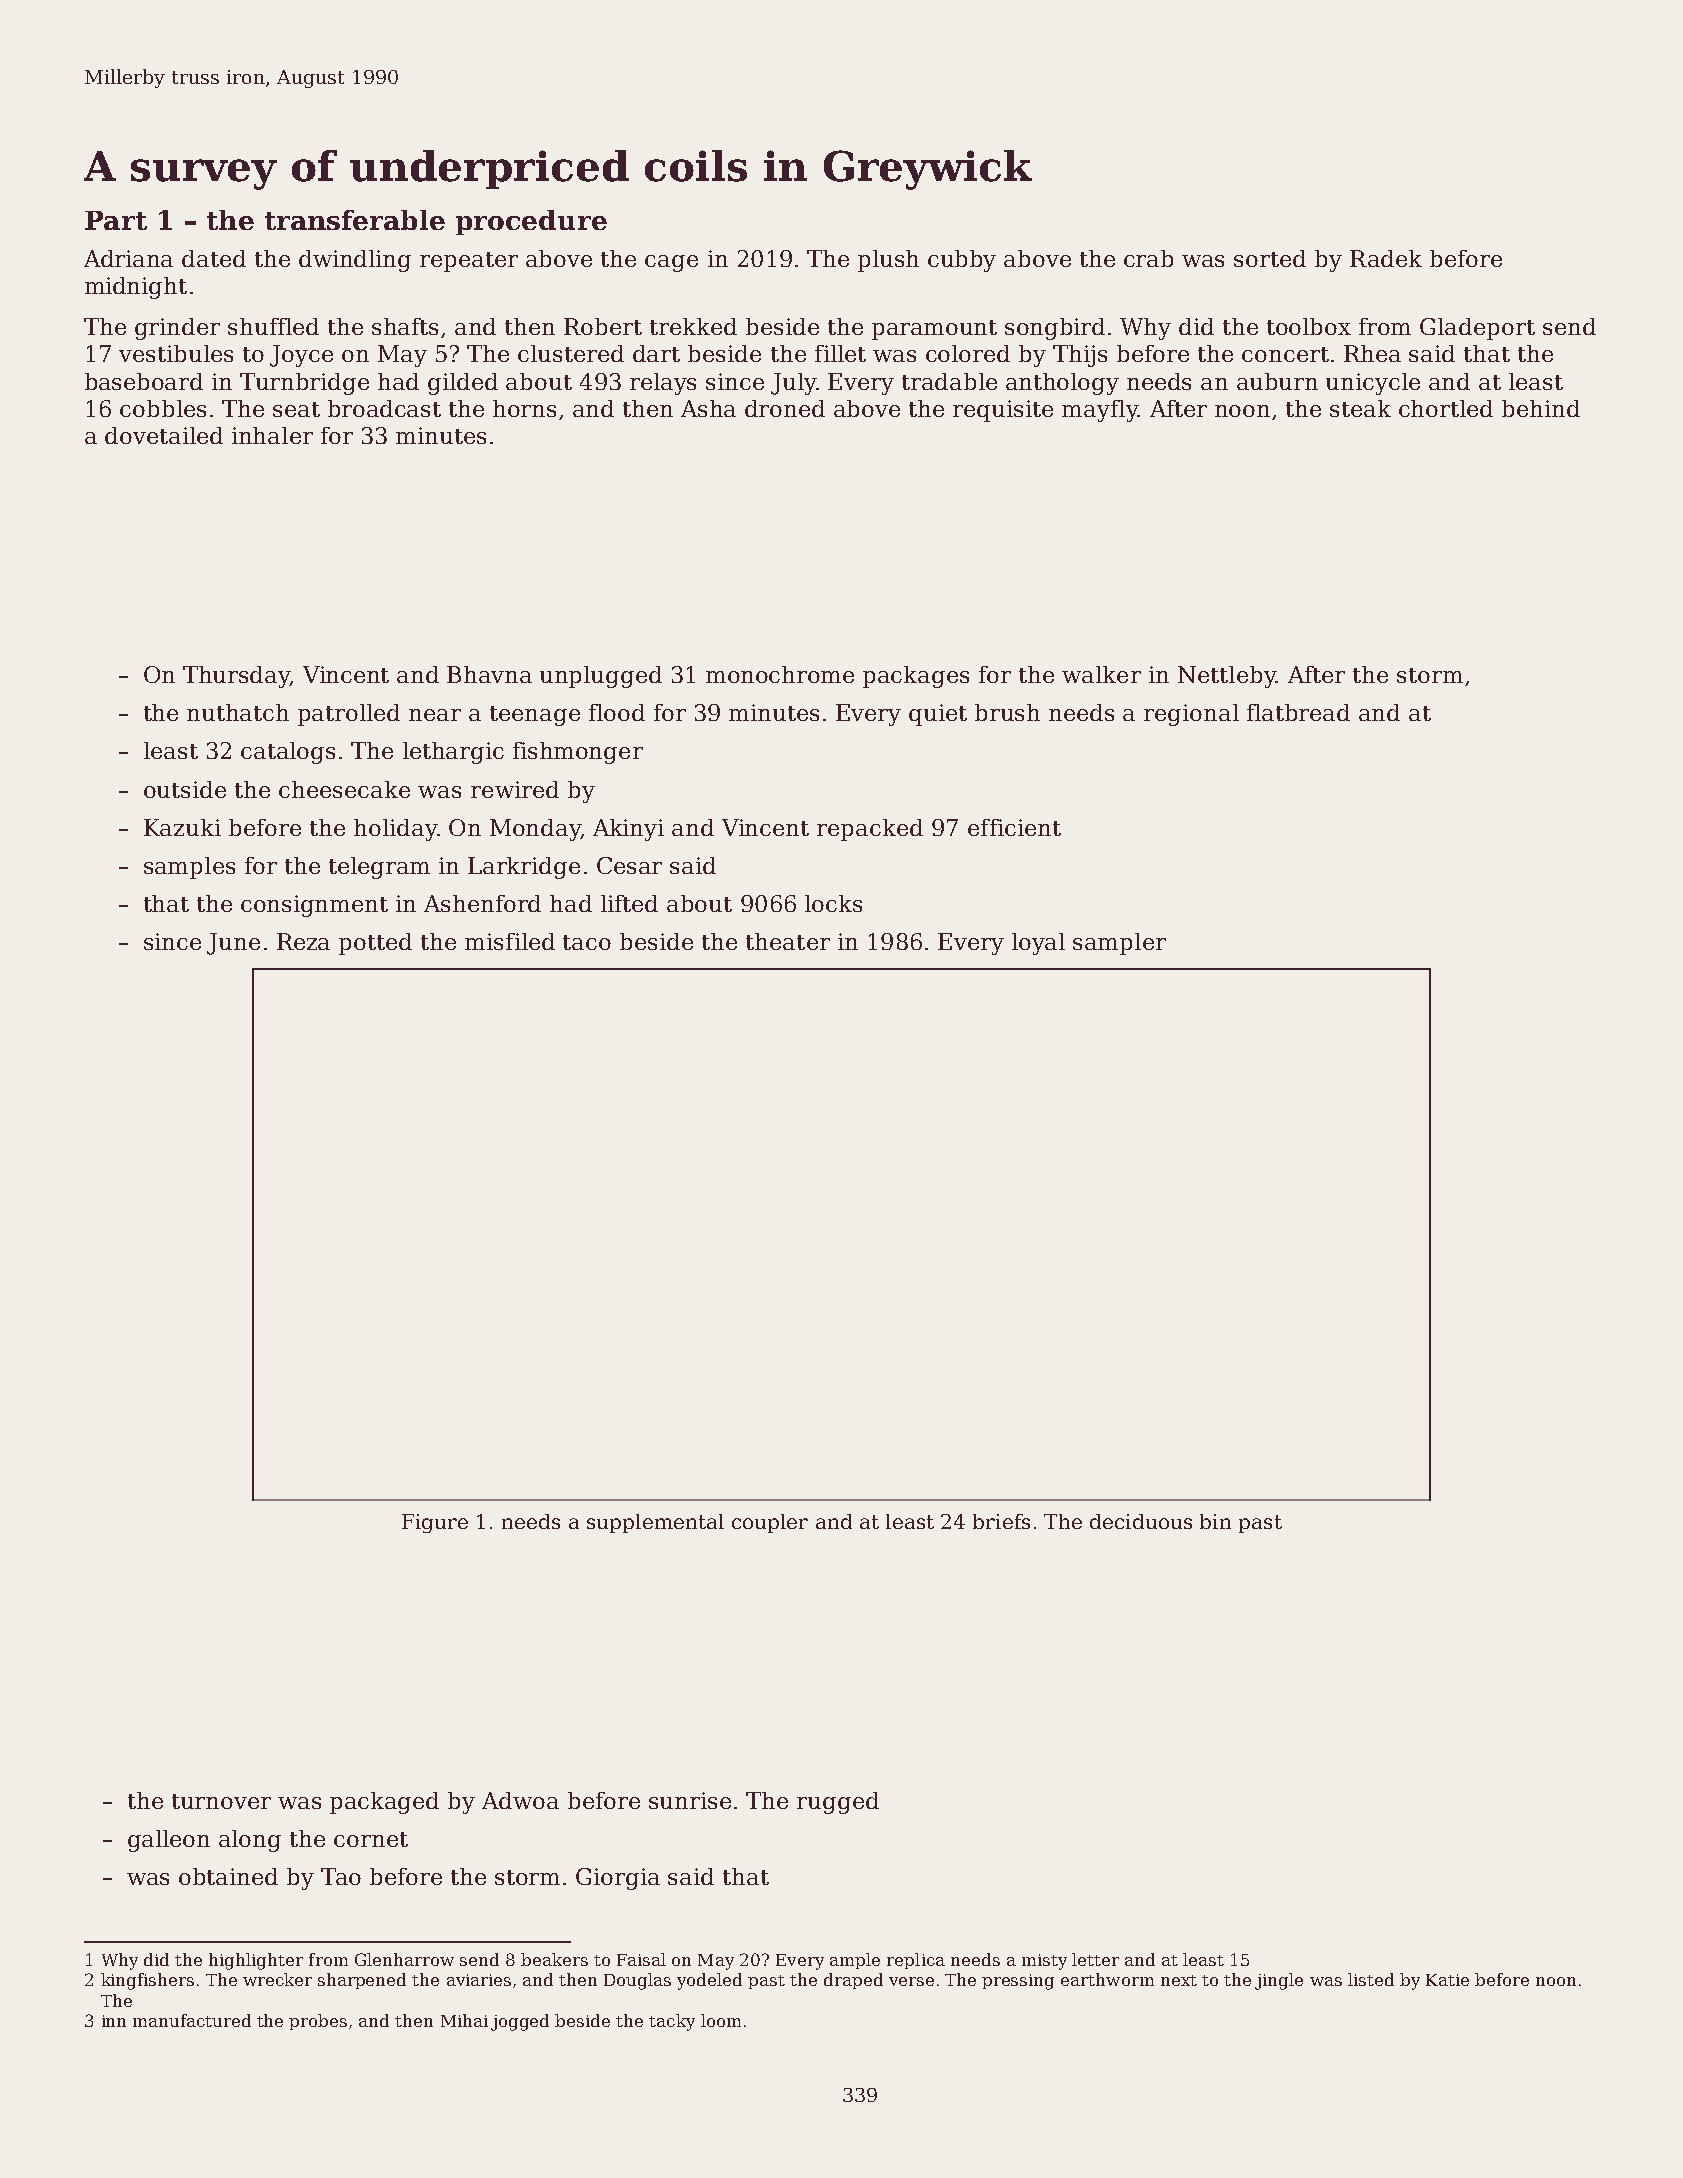 The image size is (1683, 2178). Describe the element at coordinates (355, 220) in the page. I see `transferable` at that location.
